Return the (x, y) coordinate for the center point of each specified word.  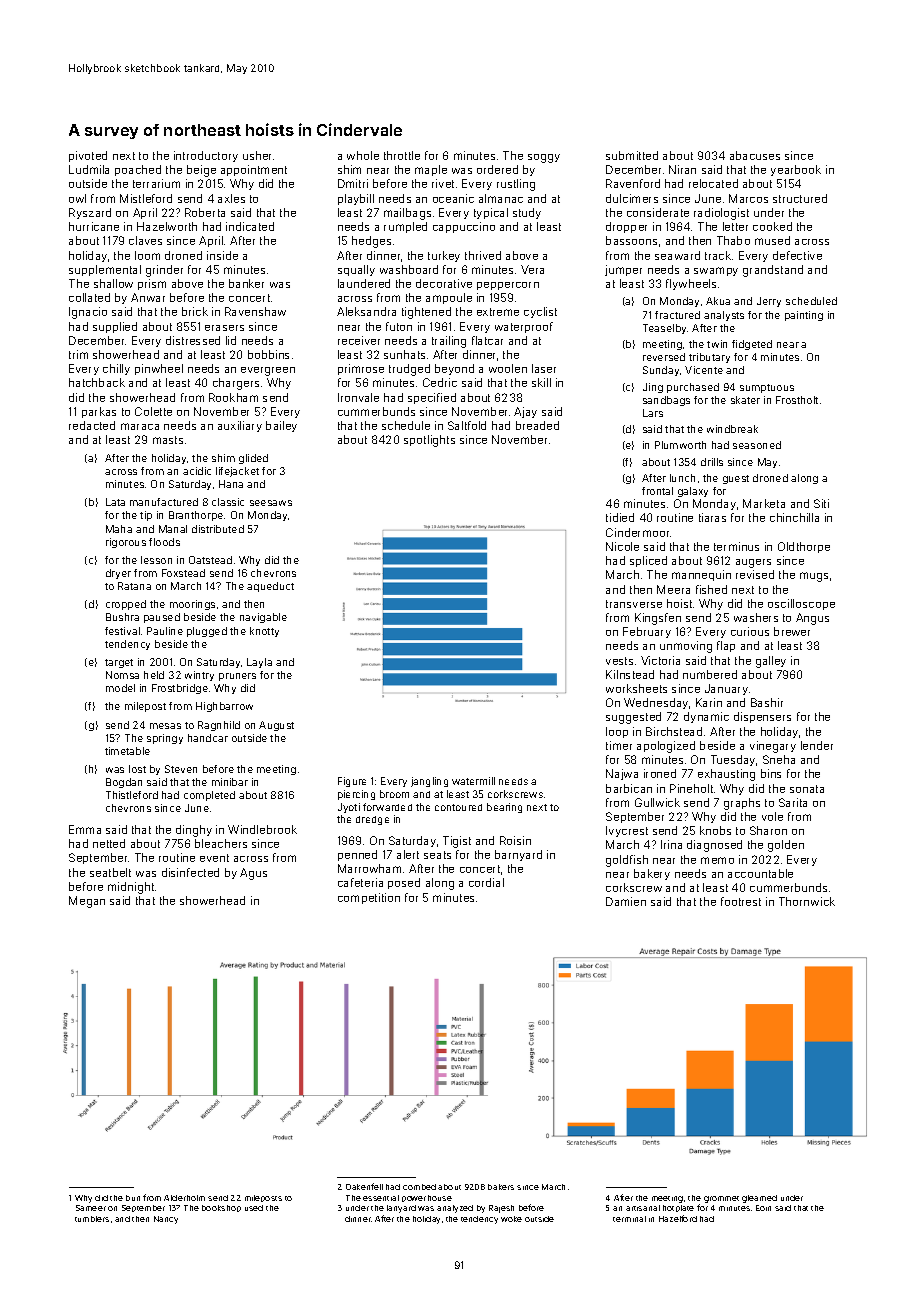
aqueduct (270, 587)
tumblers (92, 1219)
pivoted (88, 156)
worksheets (636, 688)
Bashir (767, 702)
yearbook (796, 170)
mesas (165, 726)
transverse (634, 604)
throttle (402, 155)
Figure (352, 782)
